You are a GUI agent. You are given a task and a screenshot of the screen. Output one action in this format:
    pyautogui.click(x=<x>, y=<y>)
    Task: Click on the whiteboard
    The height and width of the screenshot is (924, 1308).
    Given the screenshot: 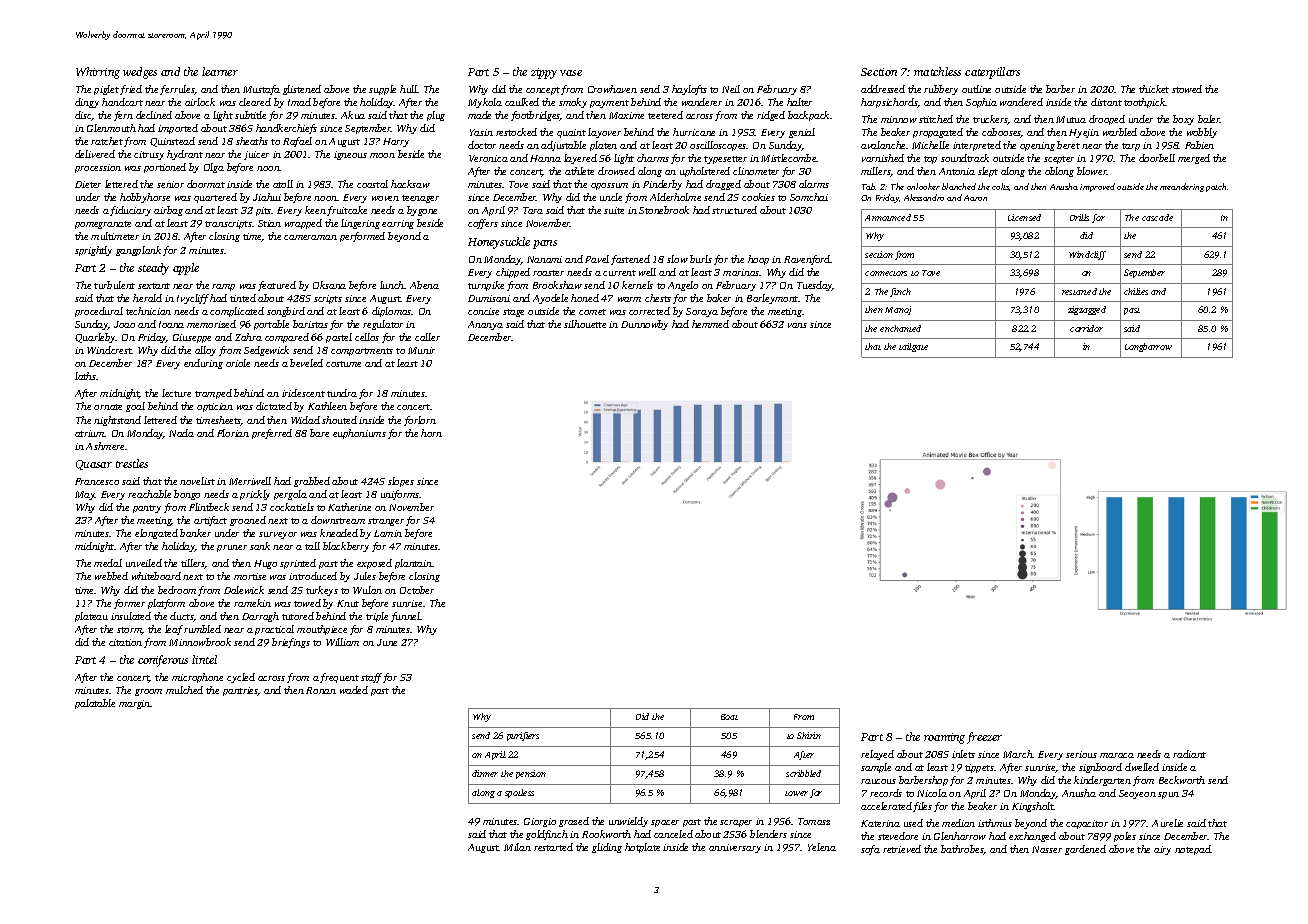 What is the action you would take?
    pyautogui.click(x=156, y=576)
